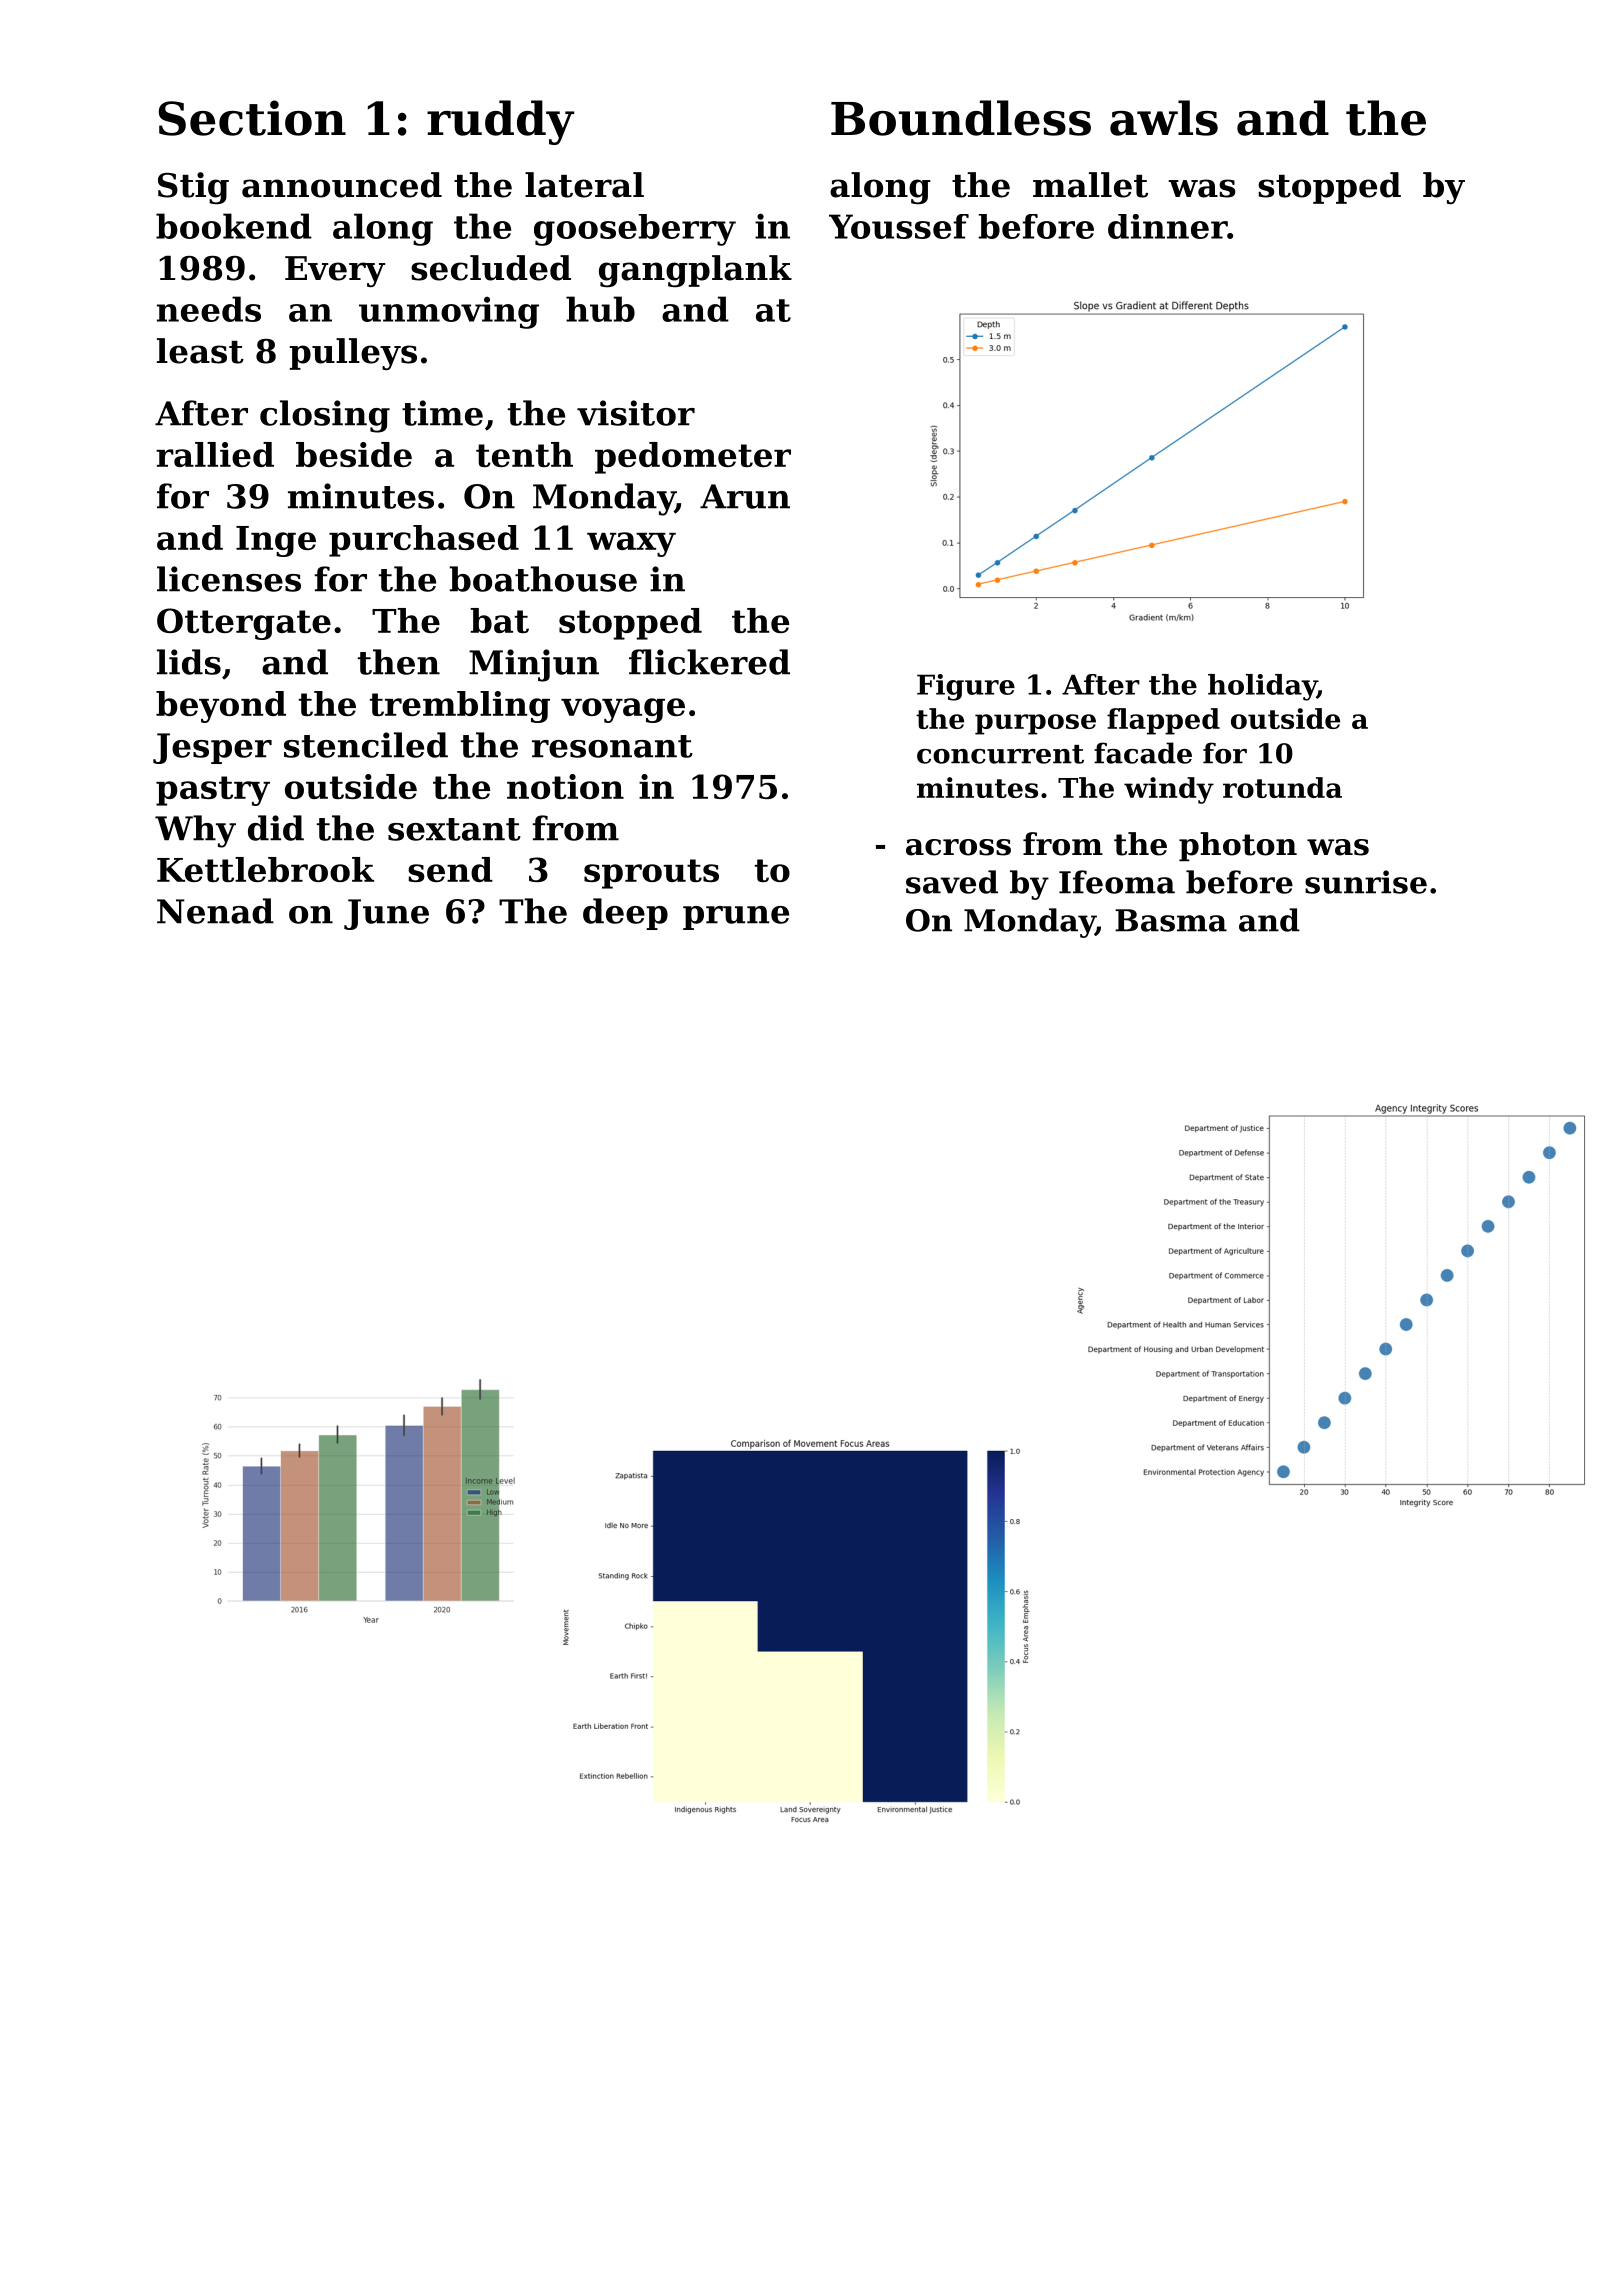  Describe the element at coordinates (1167, 226) in the page. I see `dinner` at that location.
